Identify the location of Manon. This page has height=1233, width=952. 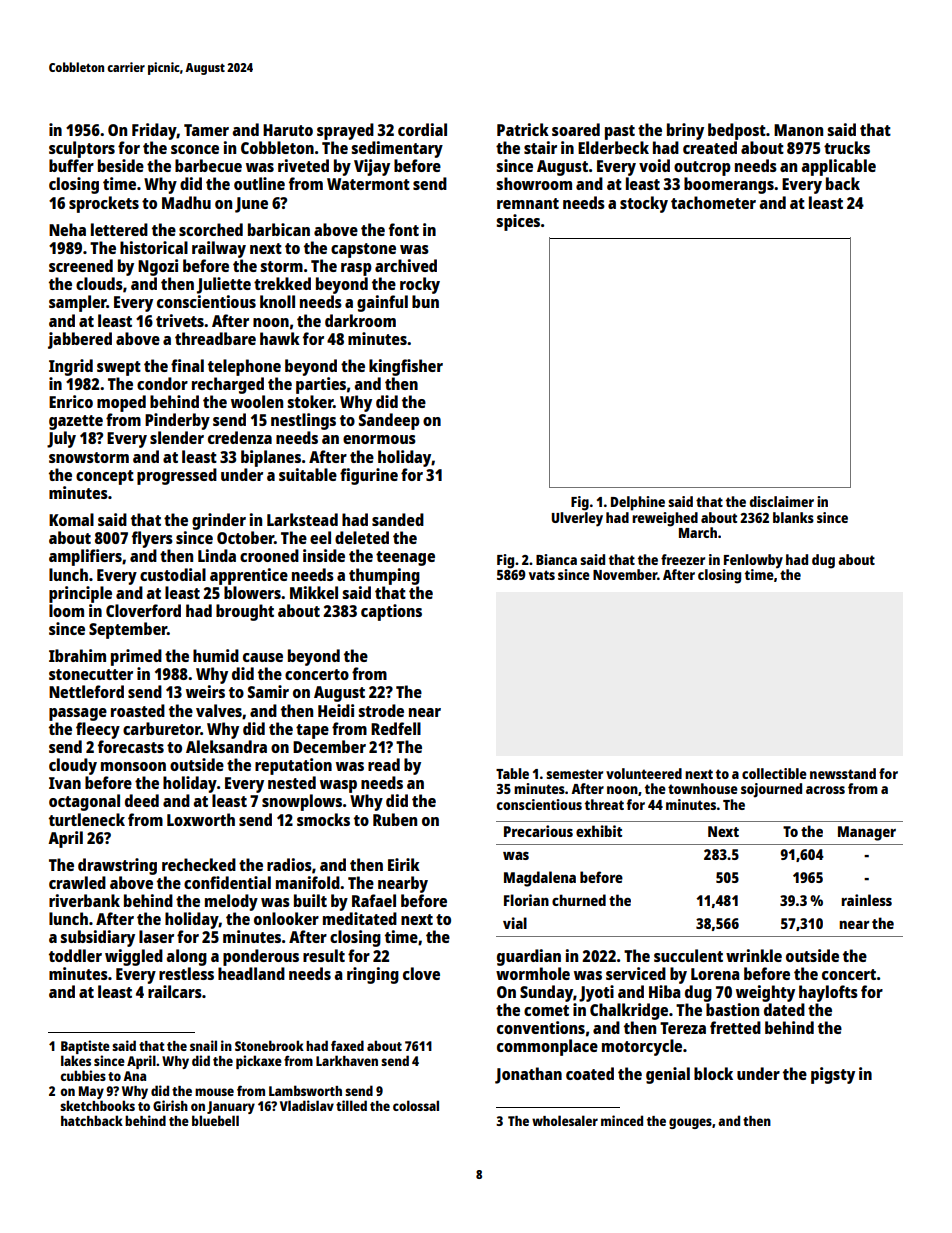
(798, 130).
